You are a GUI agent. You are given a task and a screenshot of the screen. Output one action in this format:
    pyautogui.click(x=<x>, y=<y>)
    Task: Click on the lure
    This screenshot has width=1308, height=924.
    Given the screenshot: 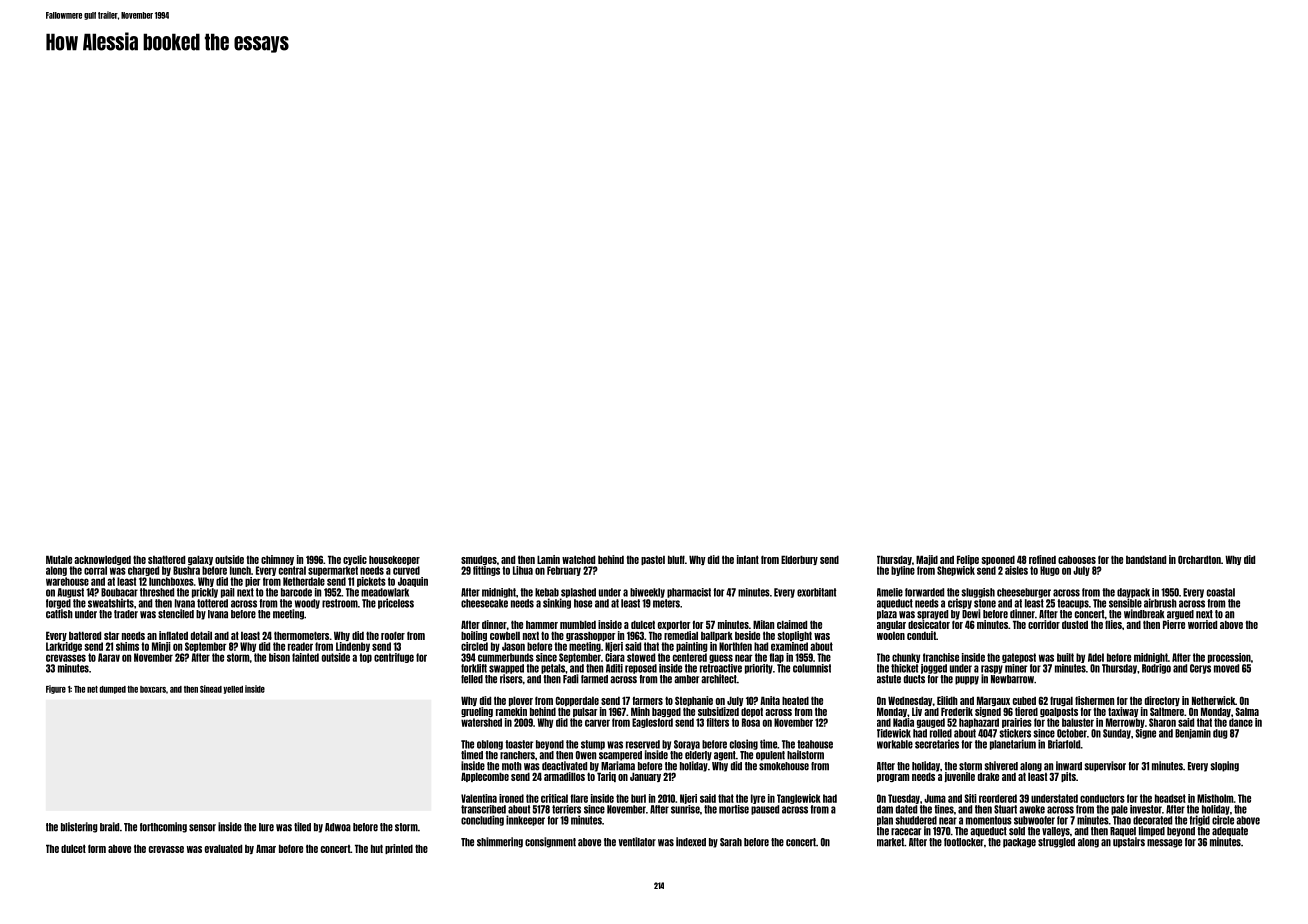 What is the action you would take?
    pyautogui.click(x=266, y=827)
